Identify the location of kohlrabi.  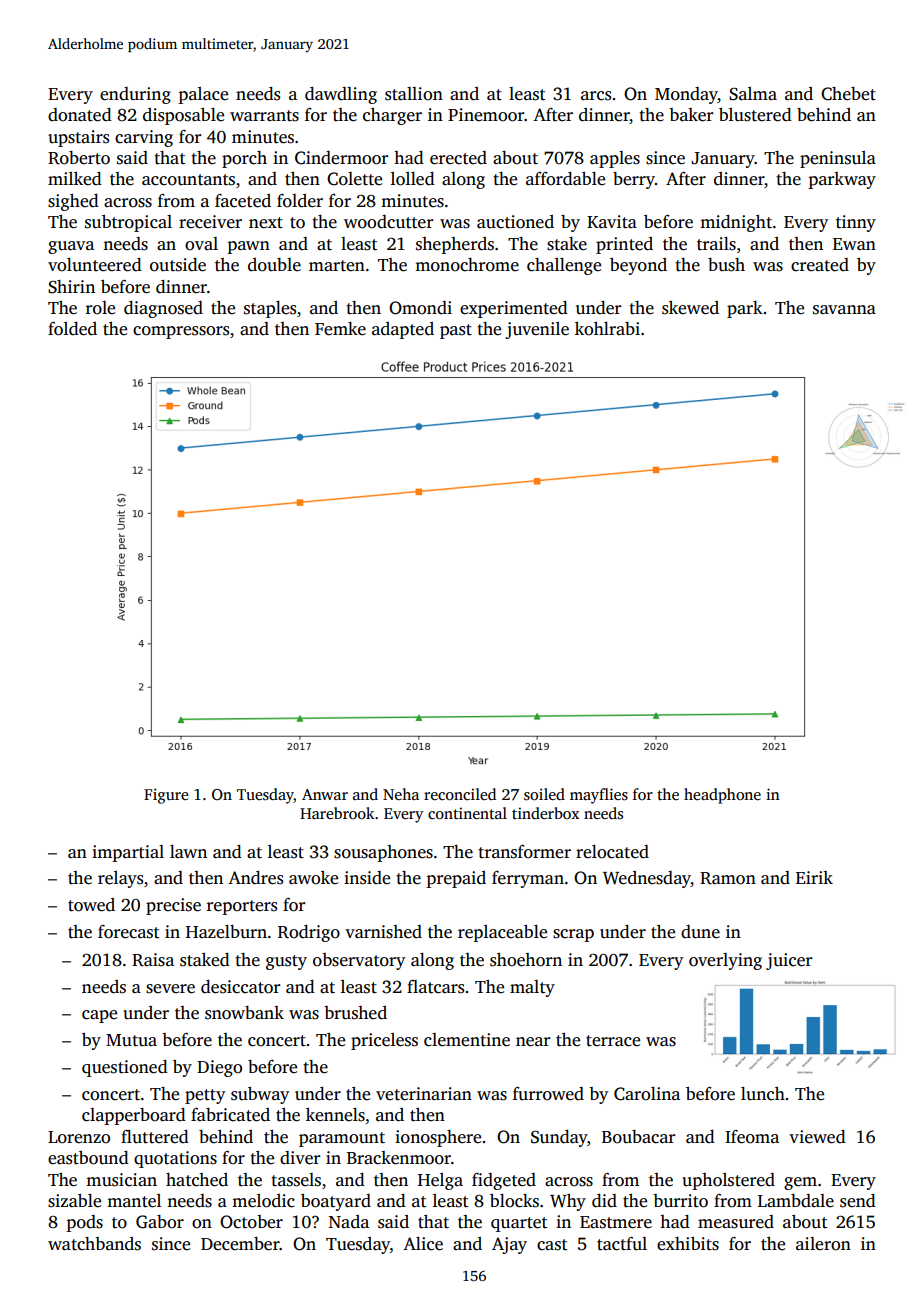
(607, 329).
